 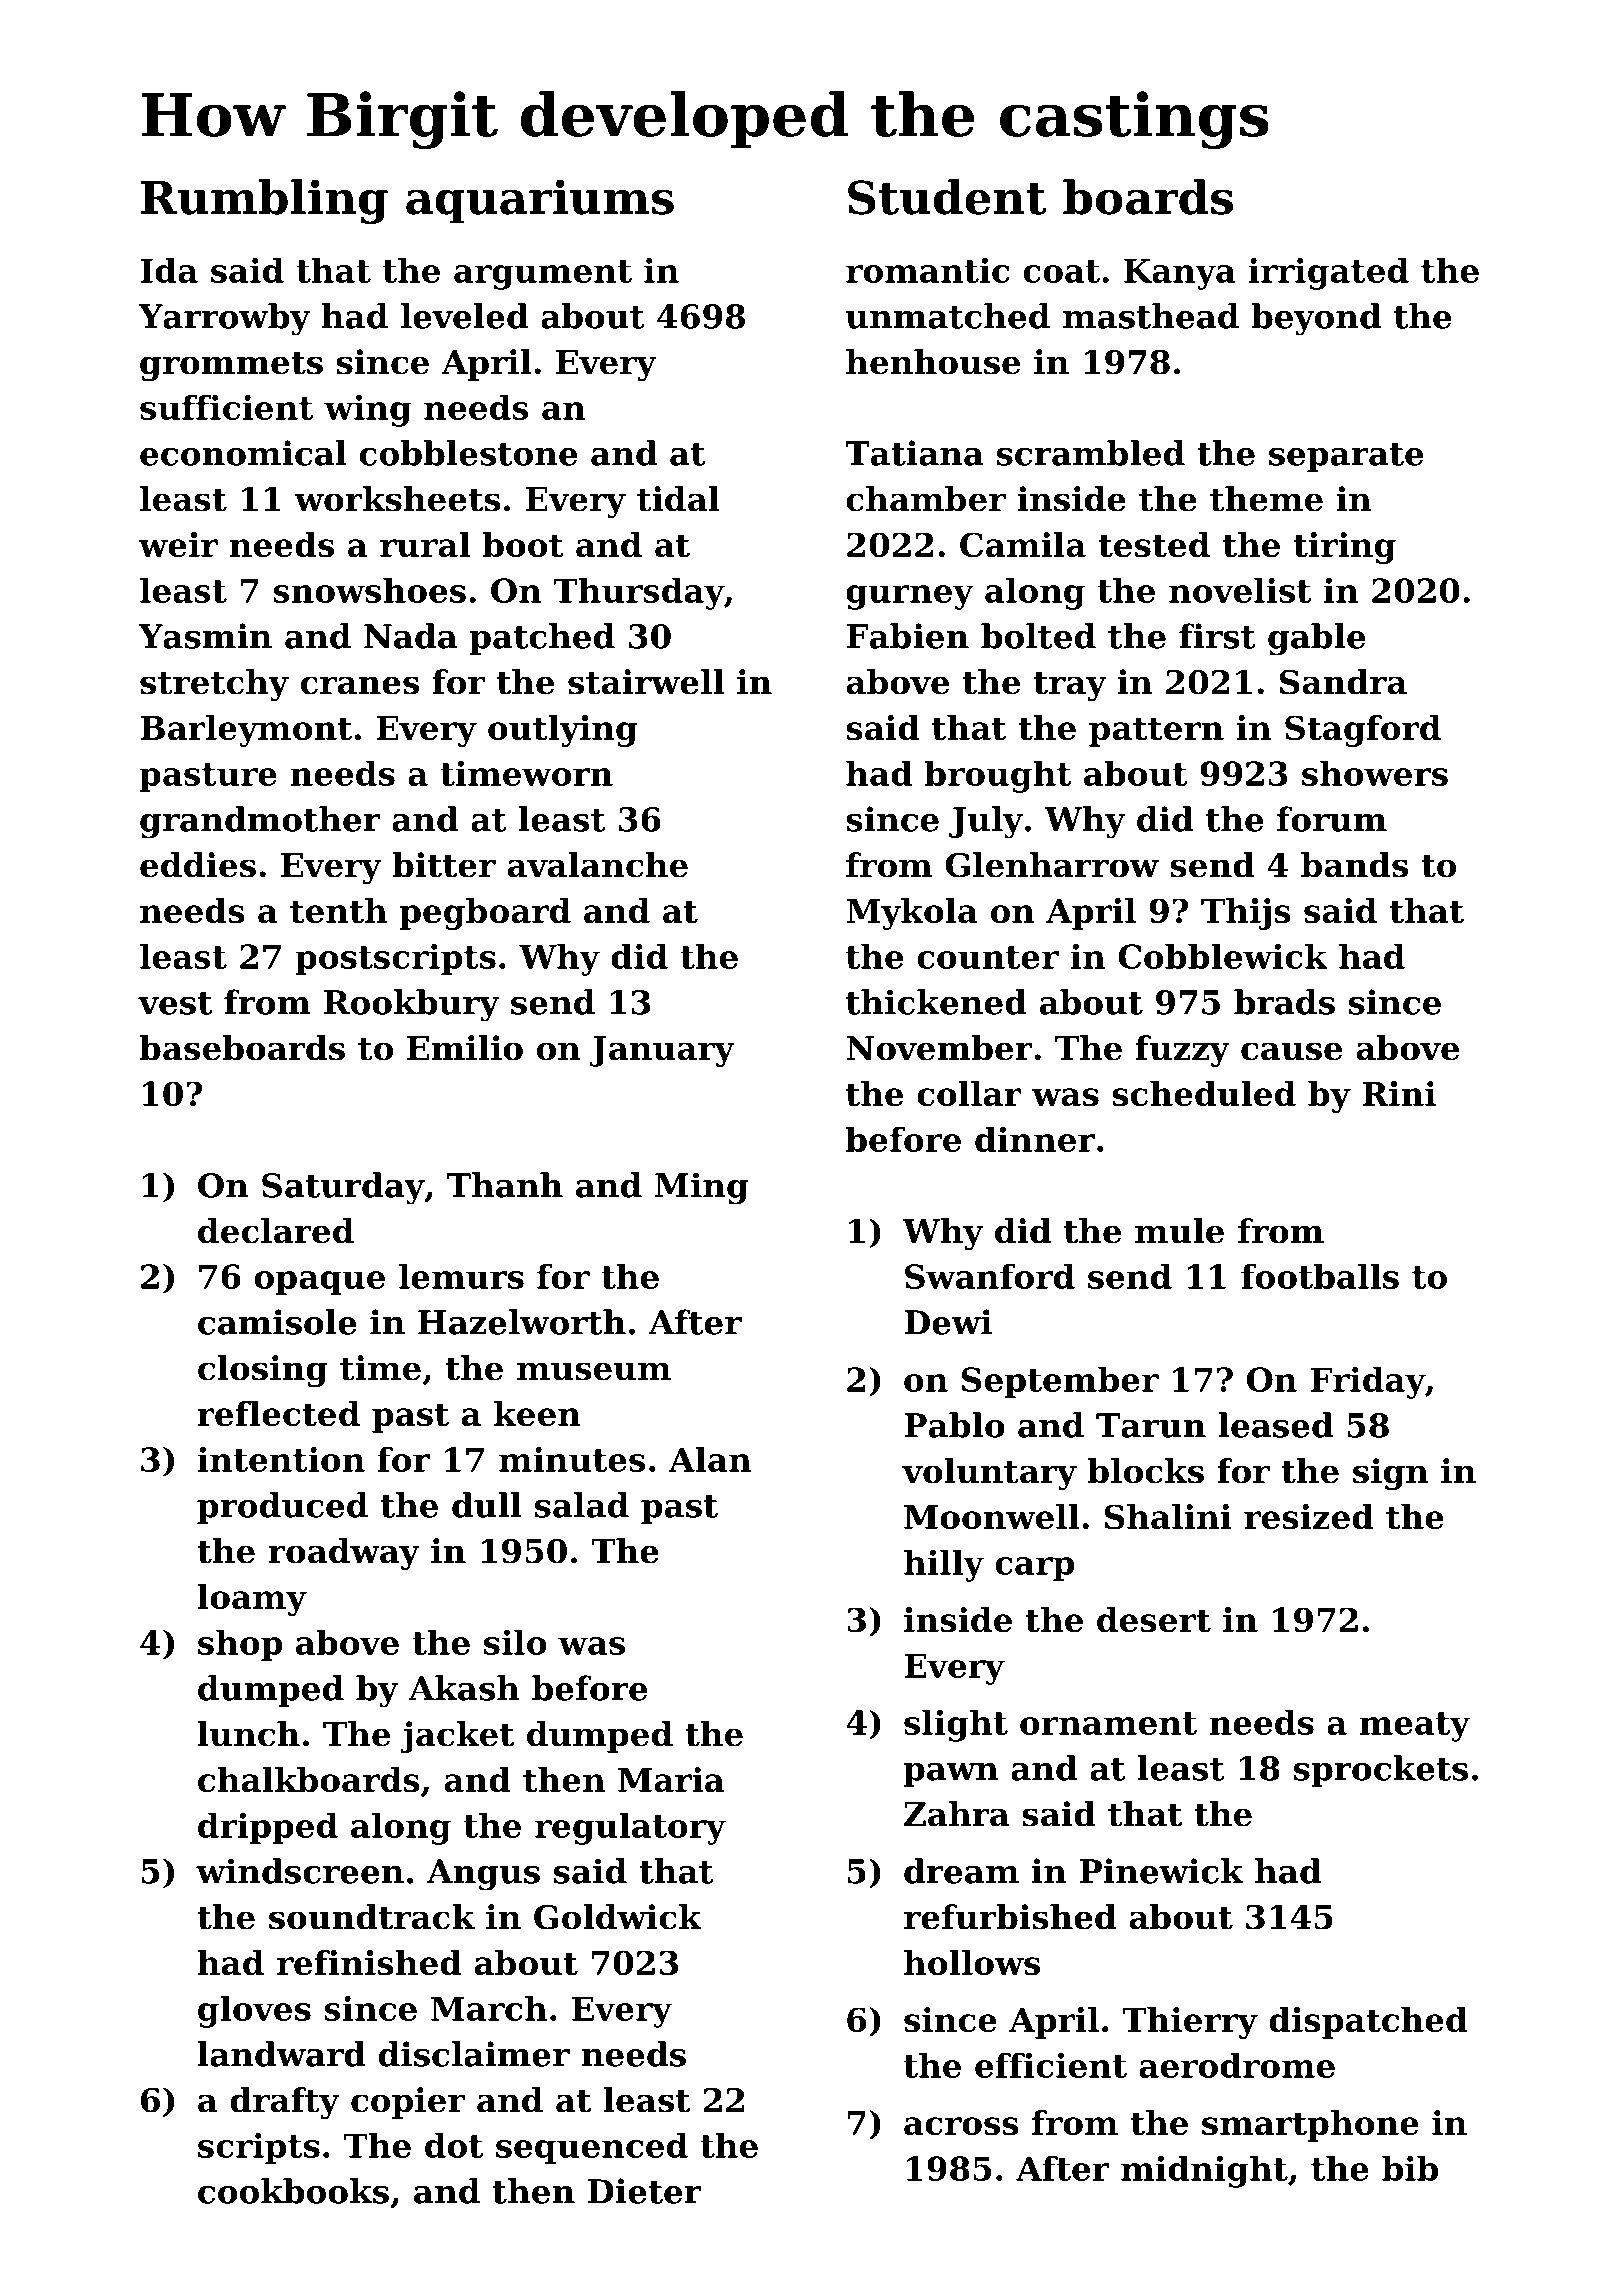 I want to click on across, so click(x=961, y=2126).
